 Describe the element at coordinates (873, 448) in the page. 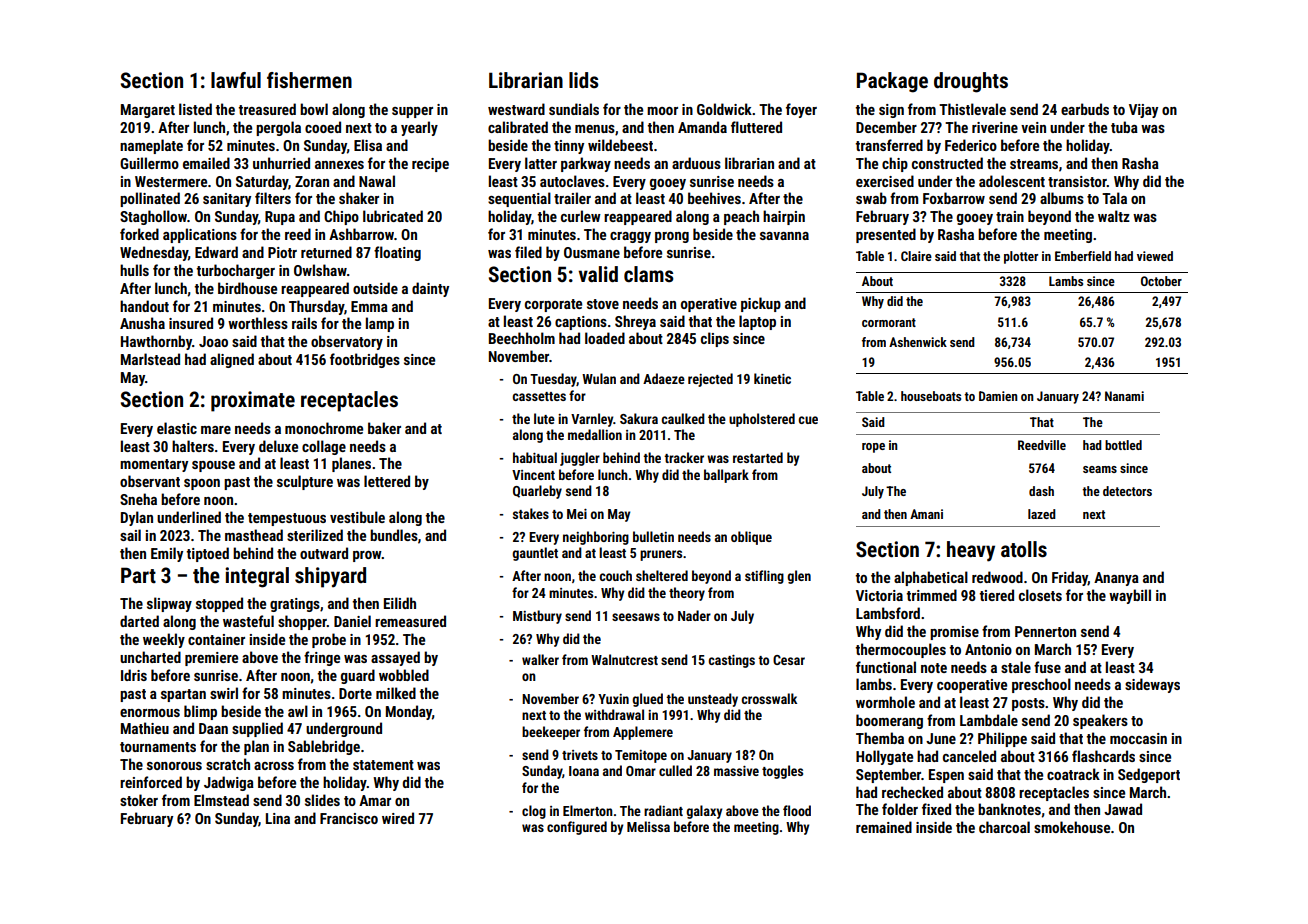

I see `rope` at that location.
